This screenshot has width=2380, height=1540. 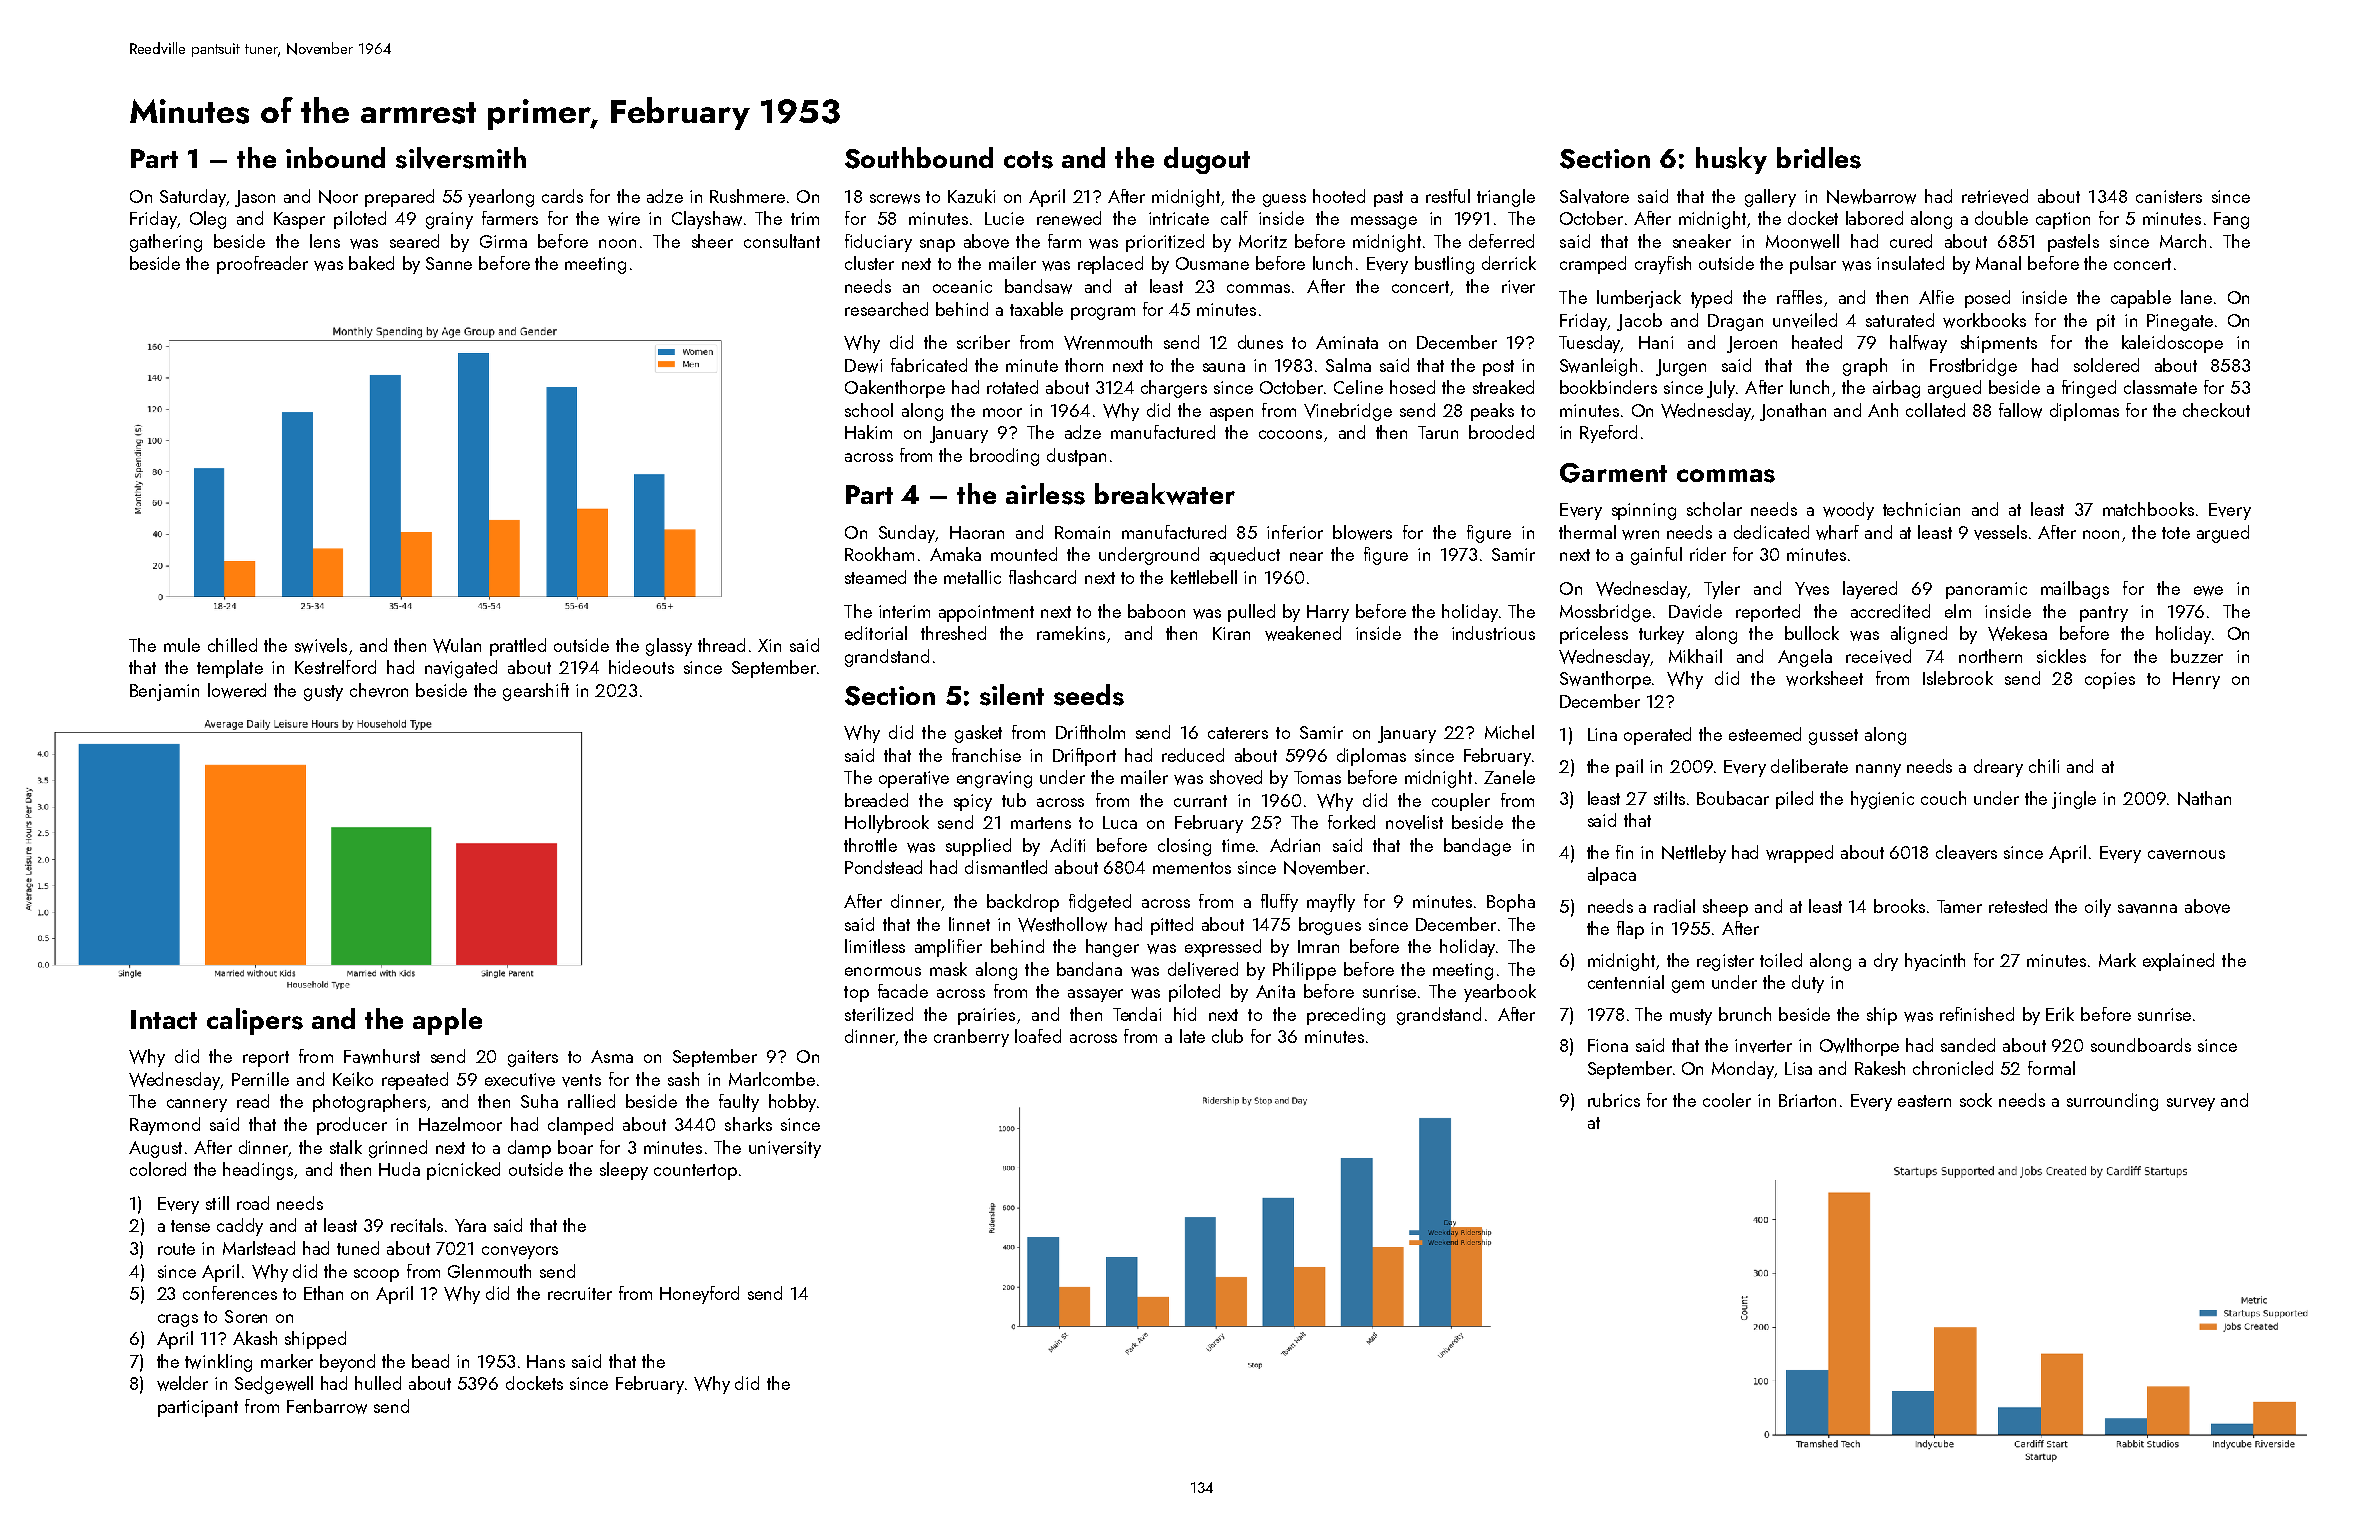 I want to click on cooler, so click(x=1727, y=1100).
